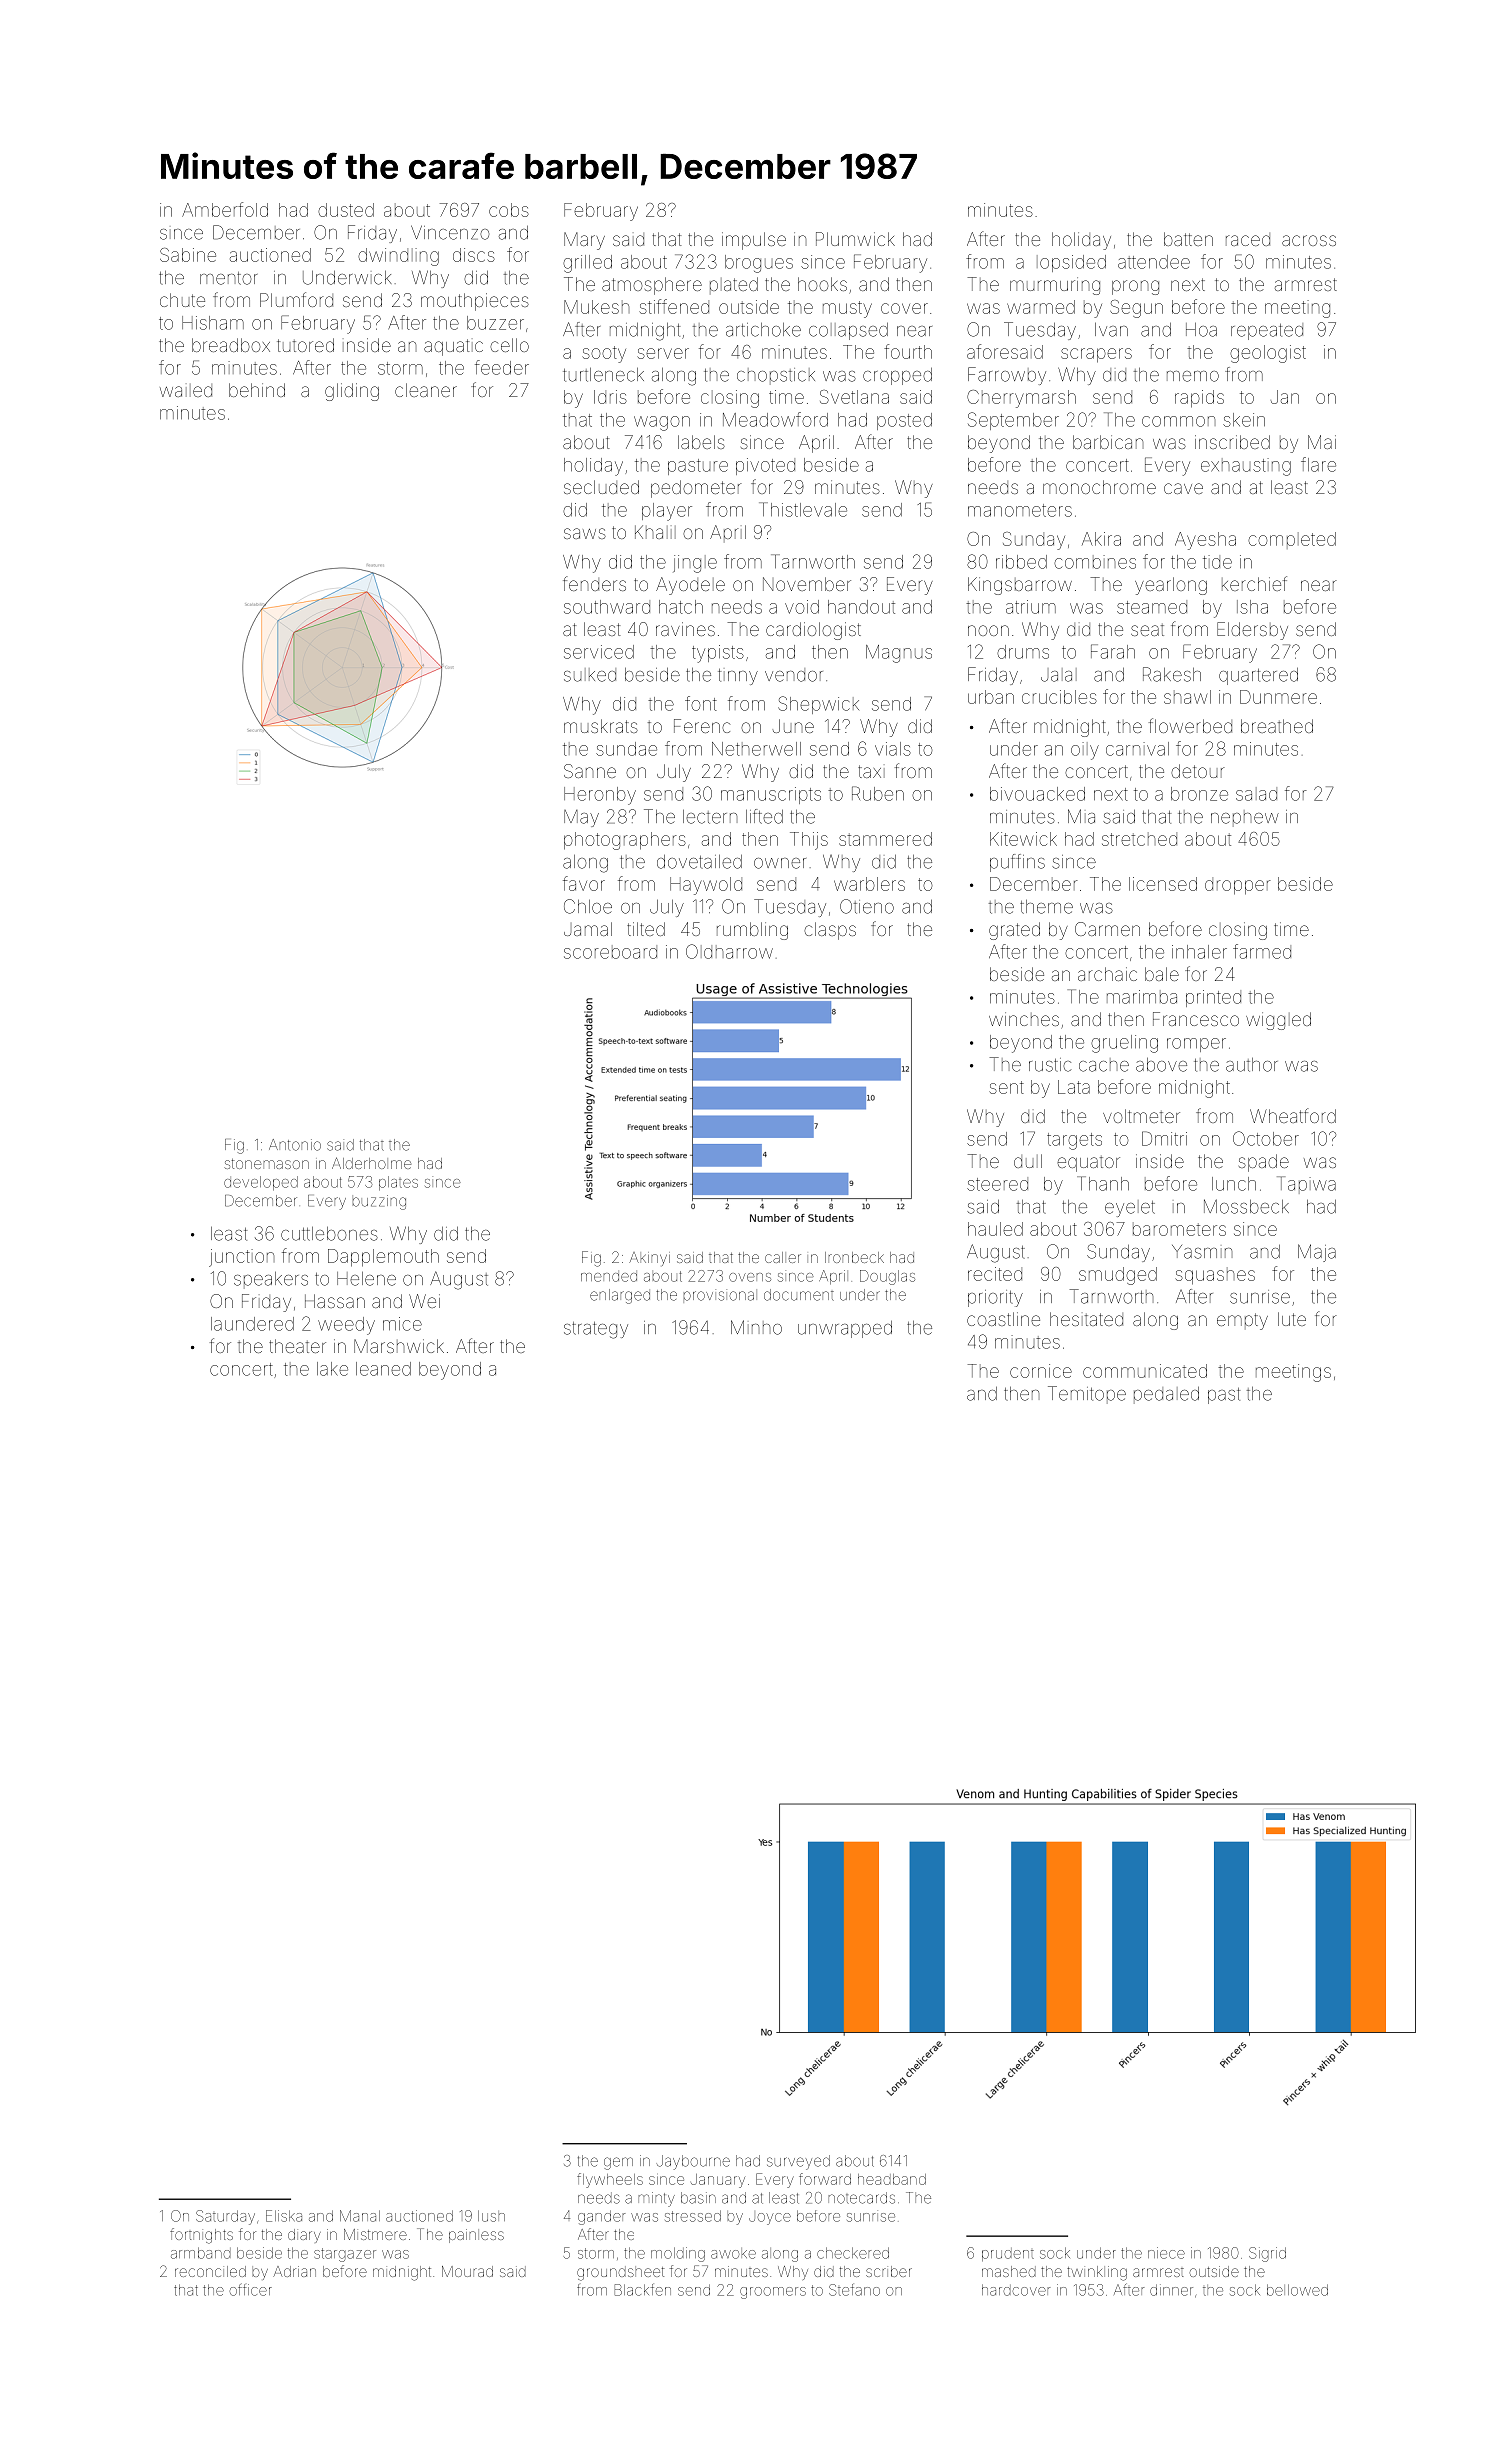 The image size is (1496, 2464). I want to click on Manal, so click(360, 2216).
